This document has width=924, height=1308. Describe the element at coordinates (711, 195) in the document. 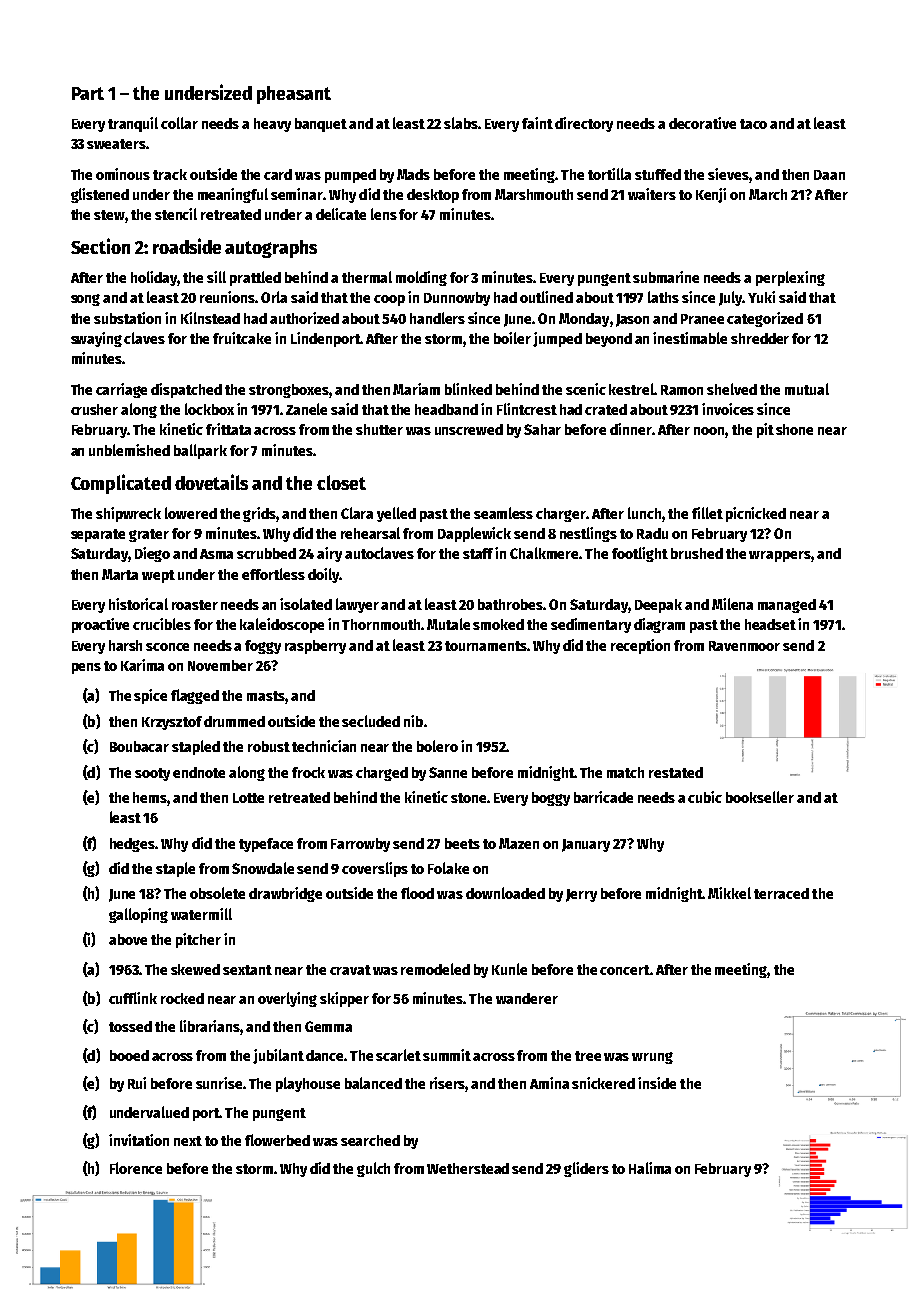

I see `Kenji` at that location.
